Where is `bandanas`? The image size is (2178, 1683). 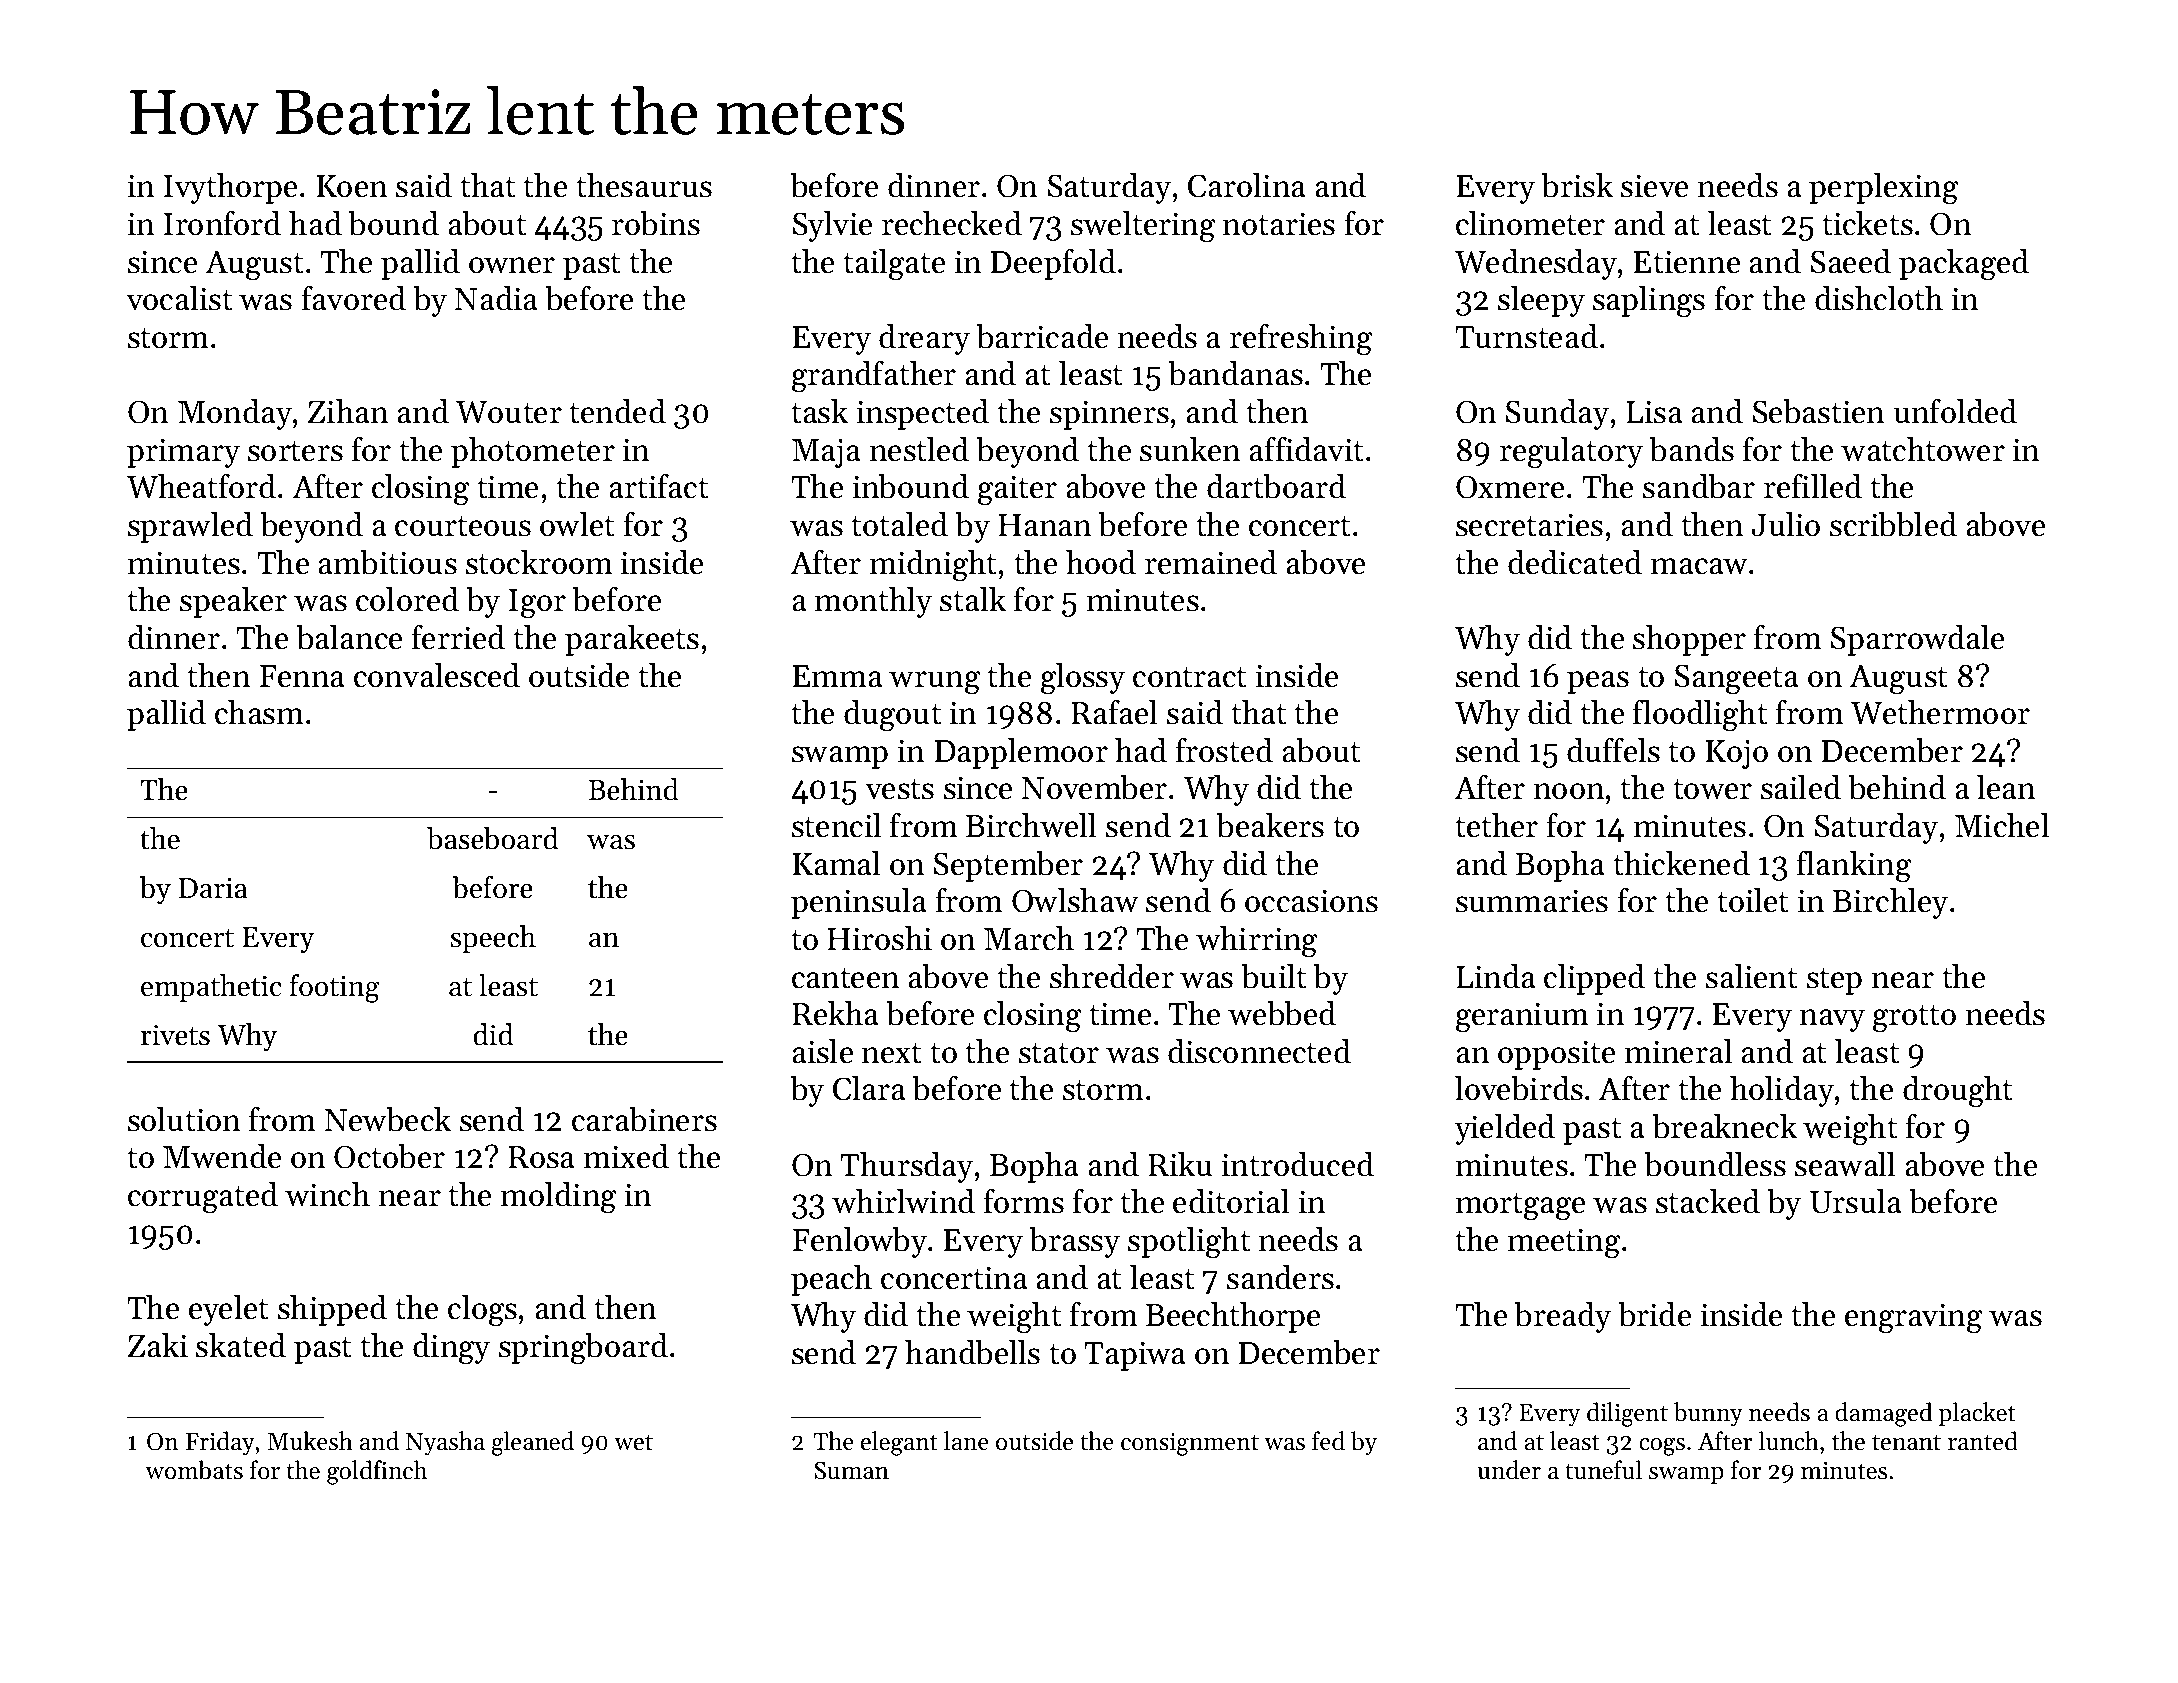
bandanas is located at coordinates (1235, 373).
